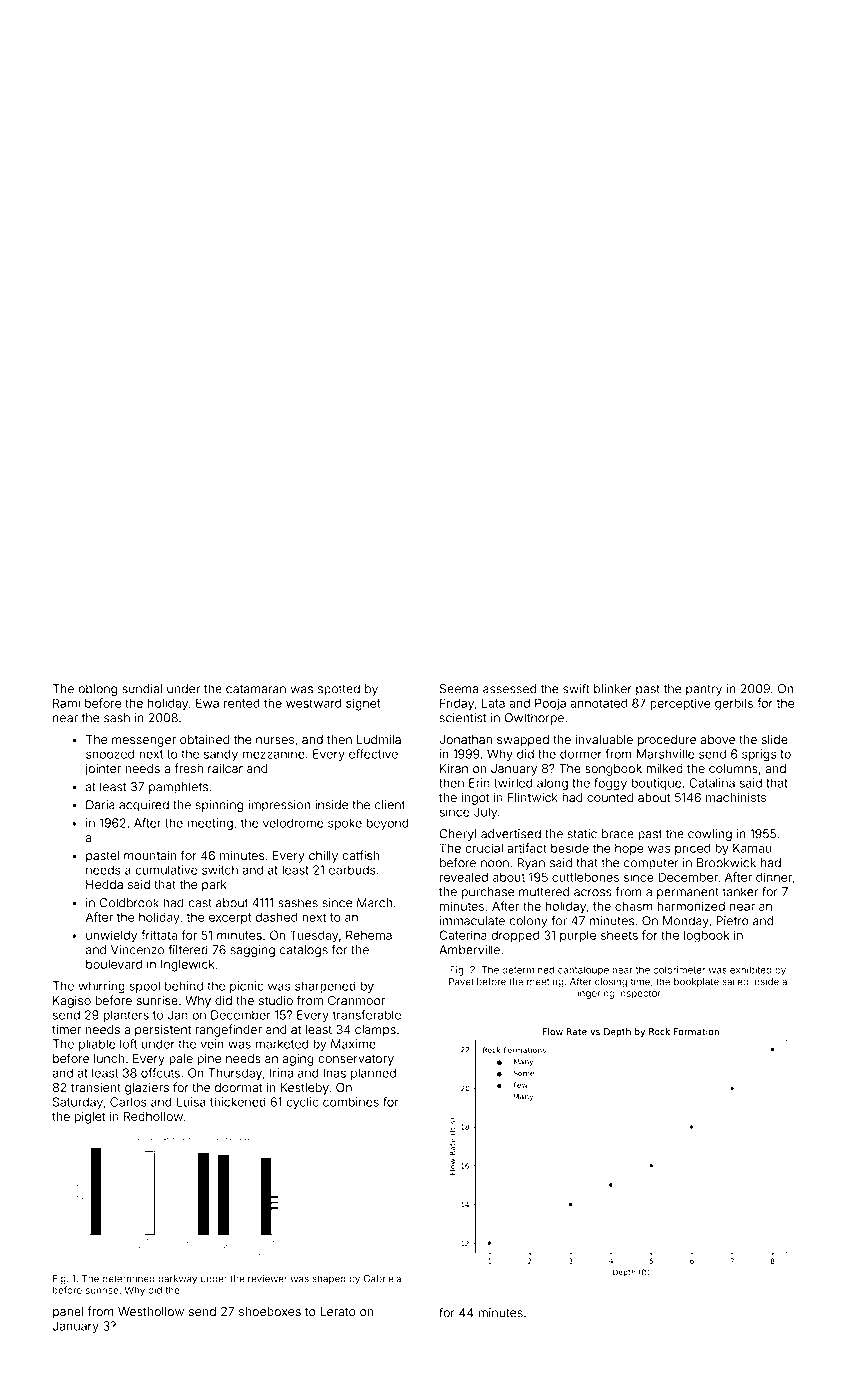  Describe the element at coordinates (221, 755) in the screenshot. I see `sandy` at that location.
